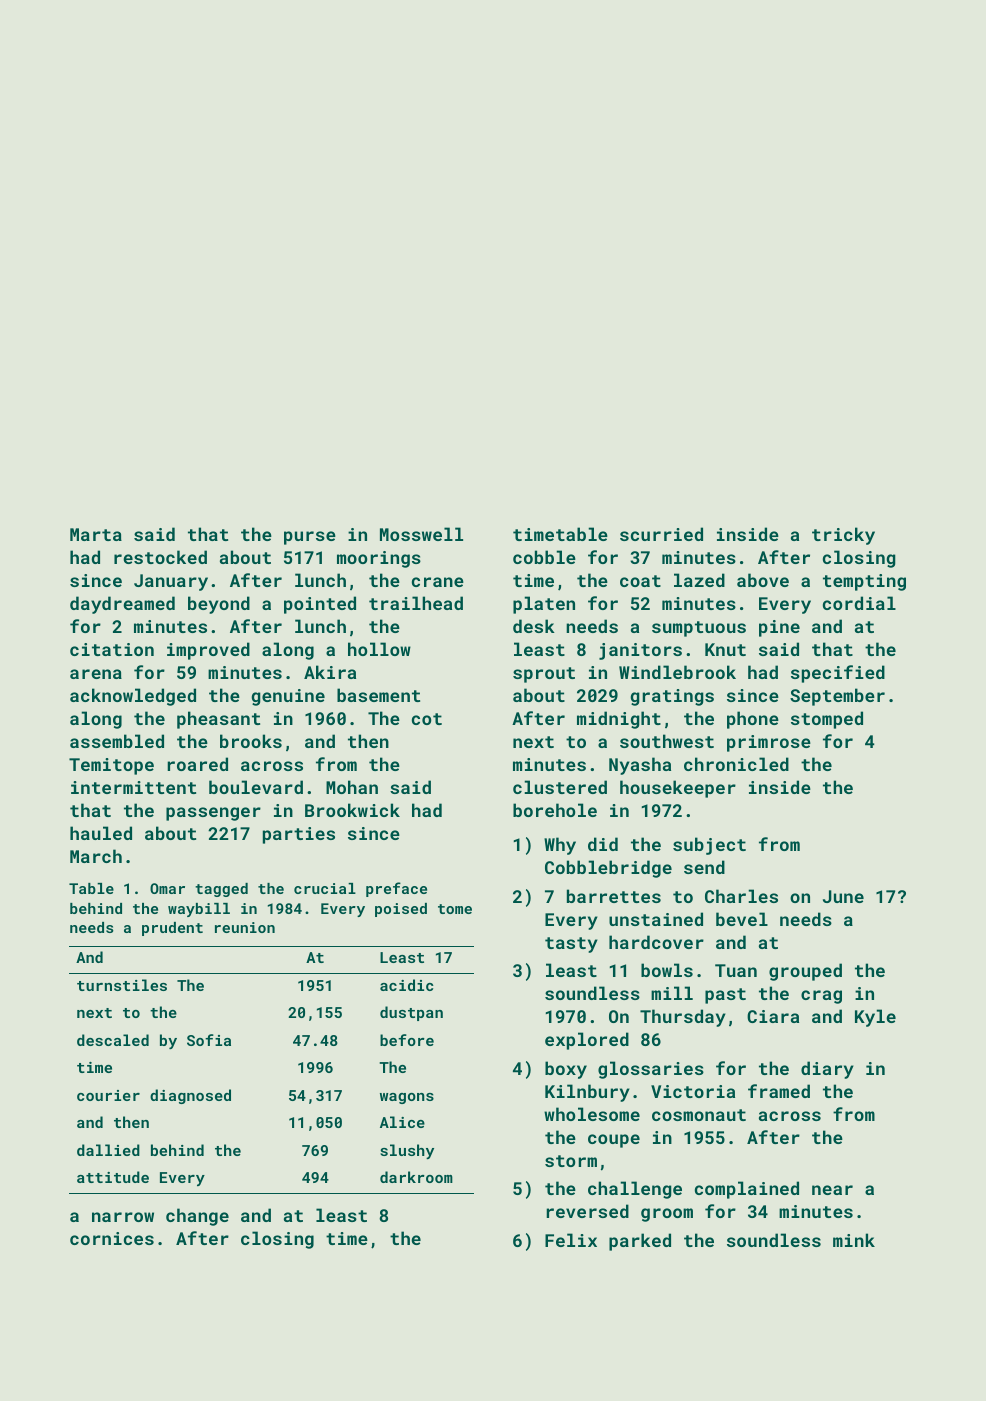 The image size is (986, 1401). I want to click on change, so click(197, 1217).
